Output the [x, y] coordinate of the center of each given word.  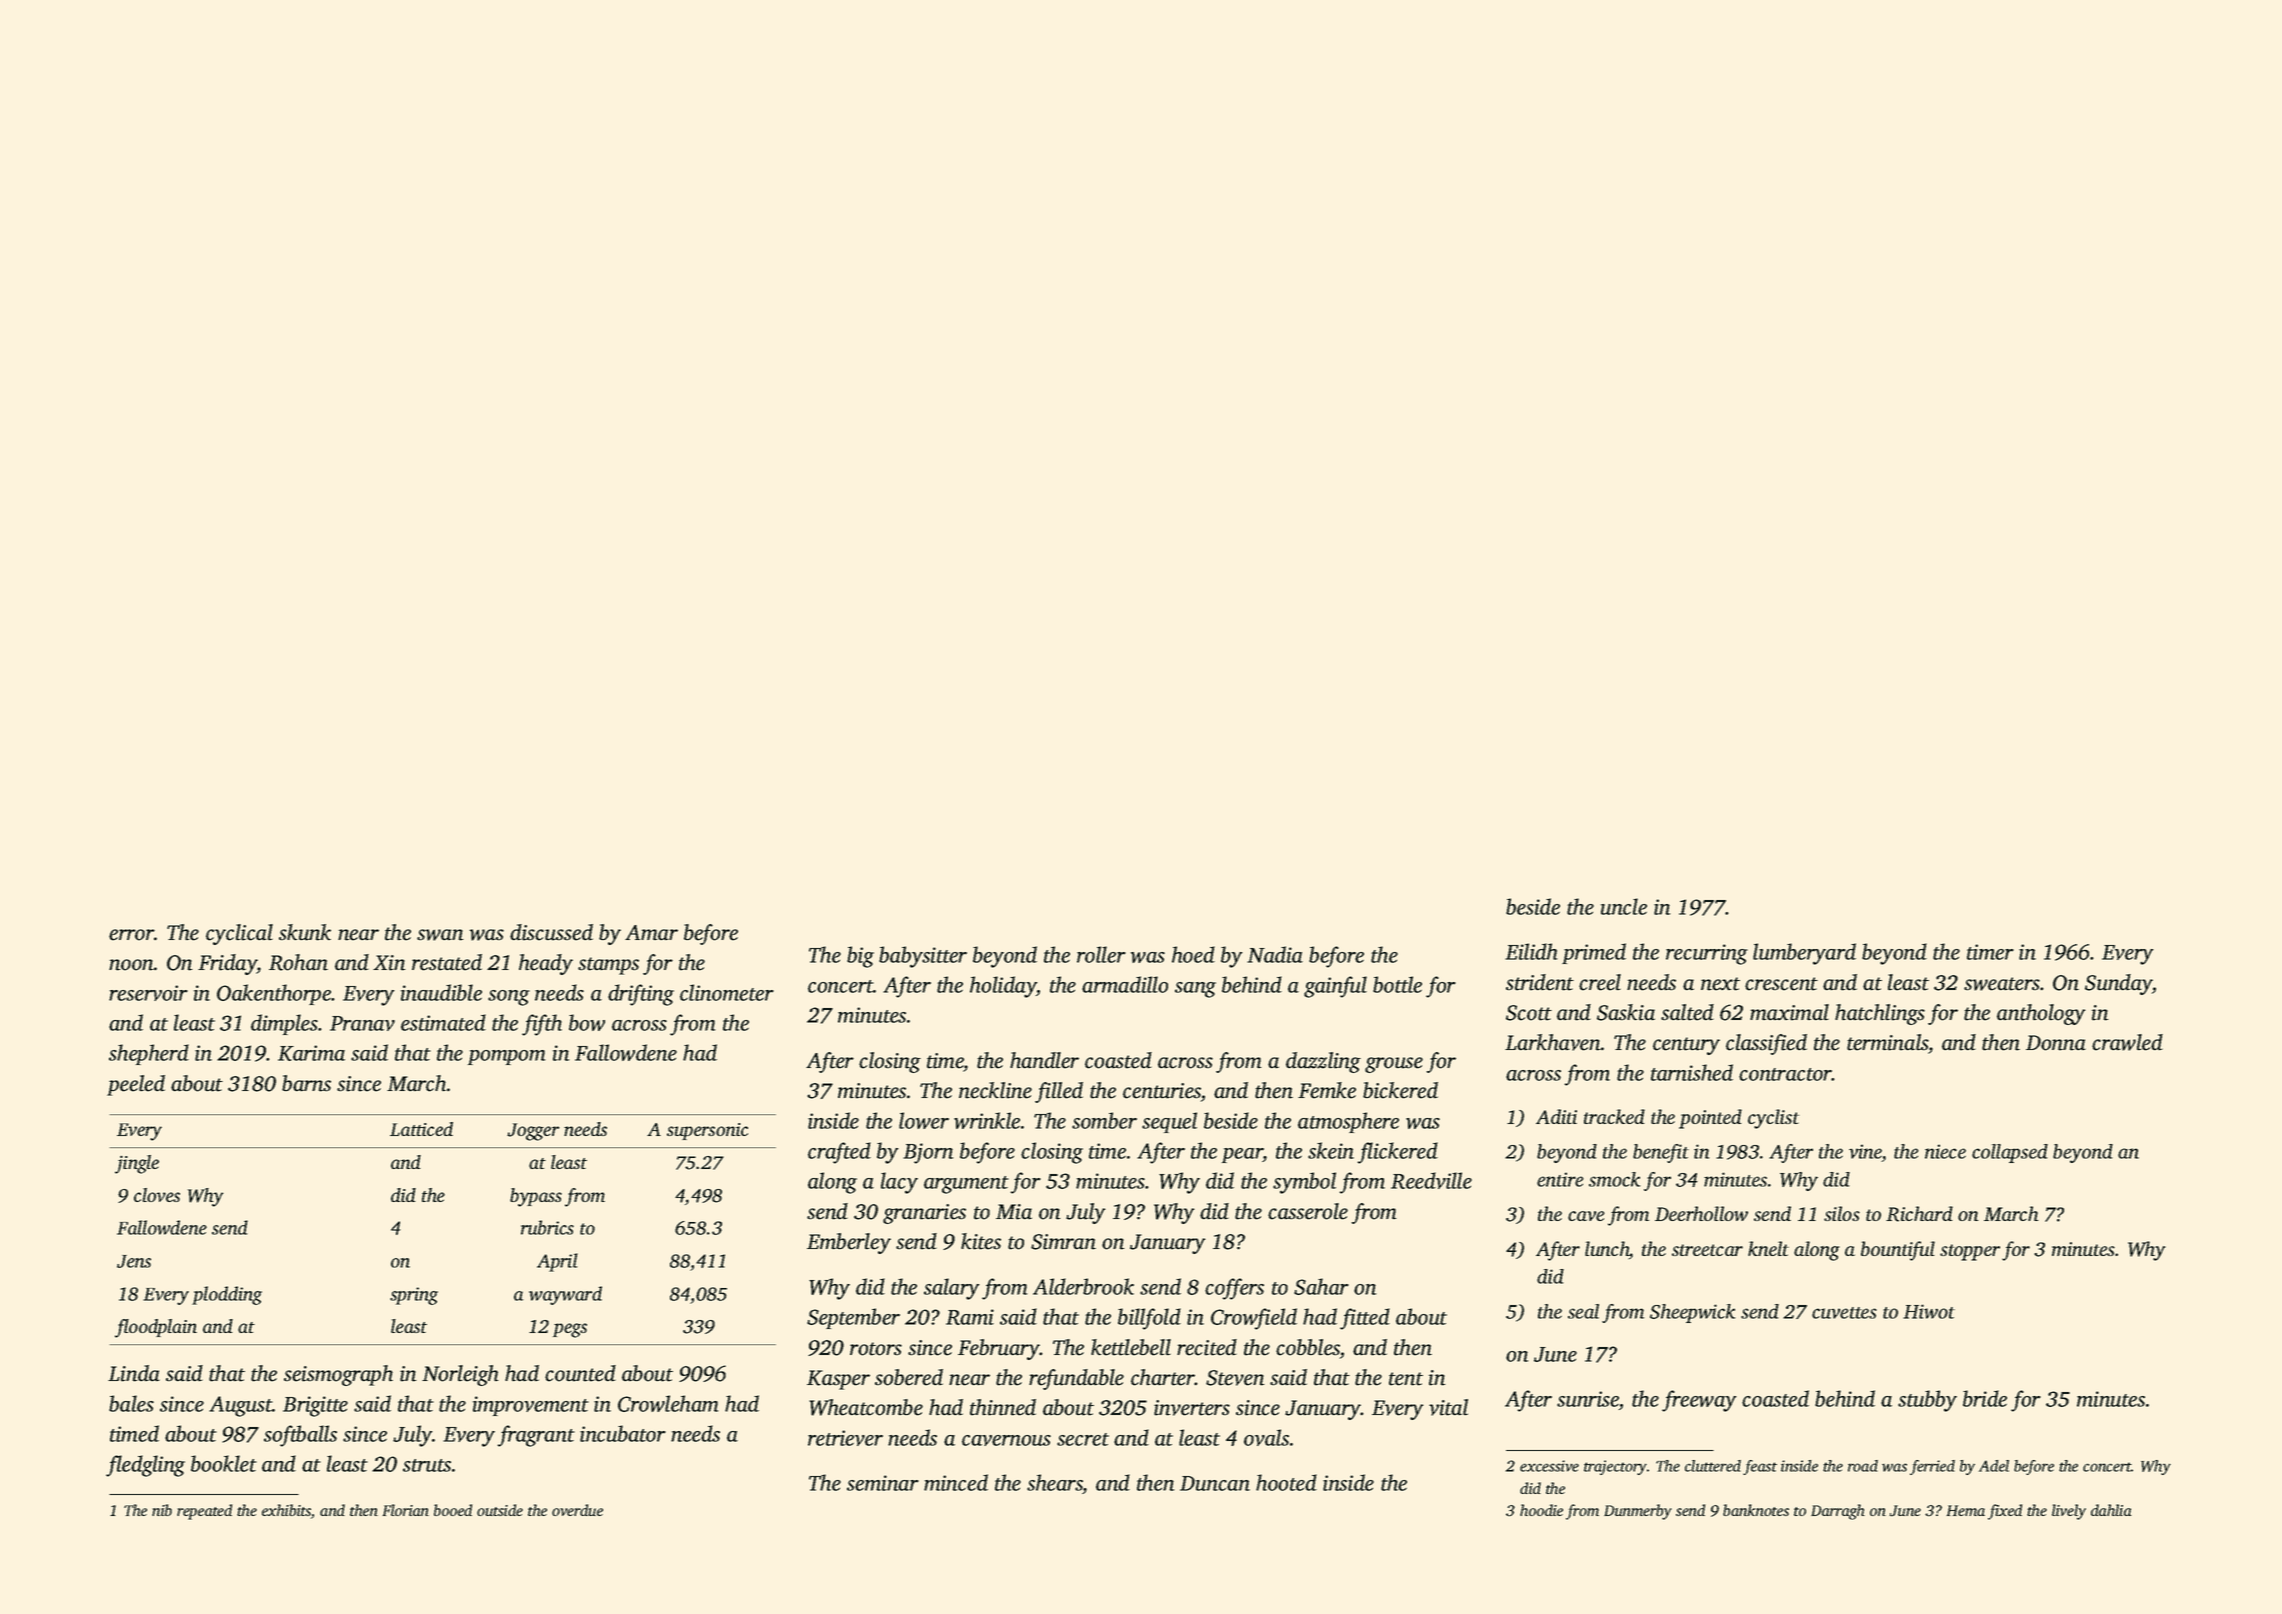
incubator [623, 1433]
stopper [1970, 1252]
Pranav [362, 1023]
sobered [909, 1377]
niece [1945, 1151]
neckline [995, 1090]
